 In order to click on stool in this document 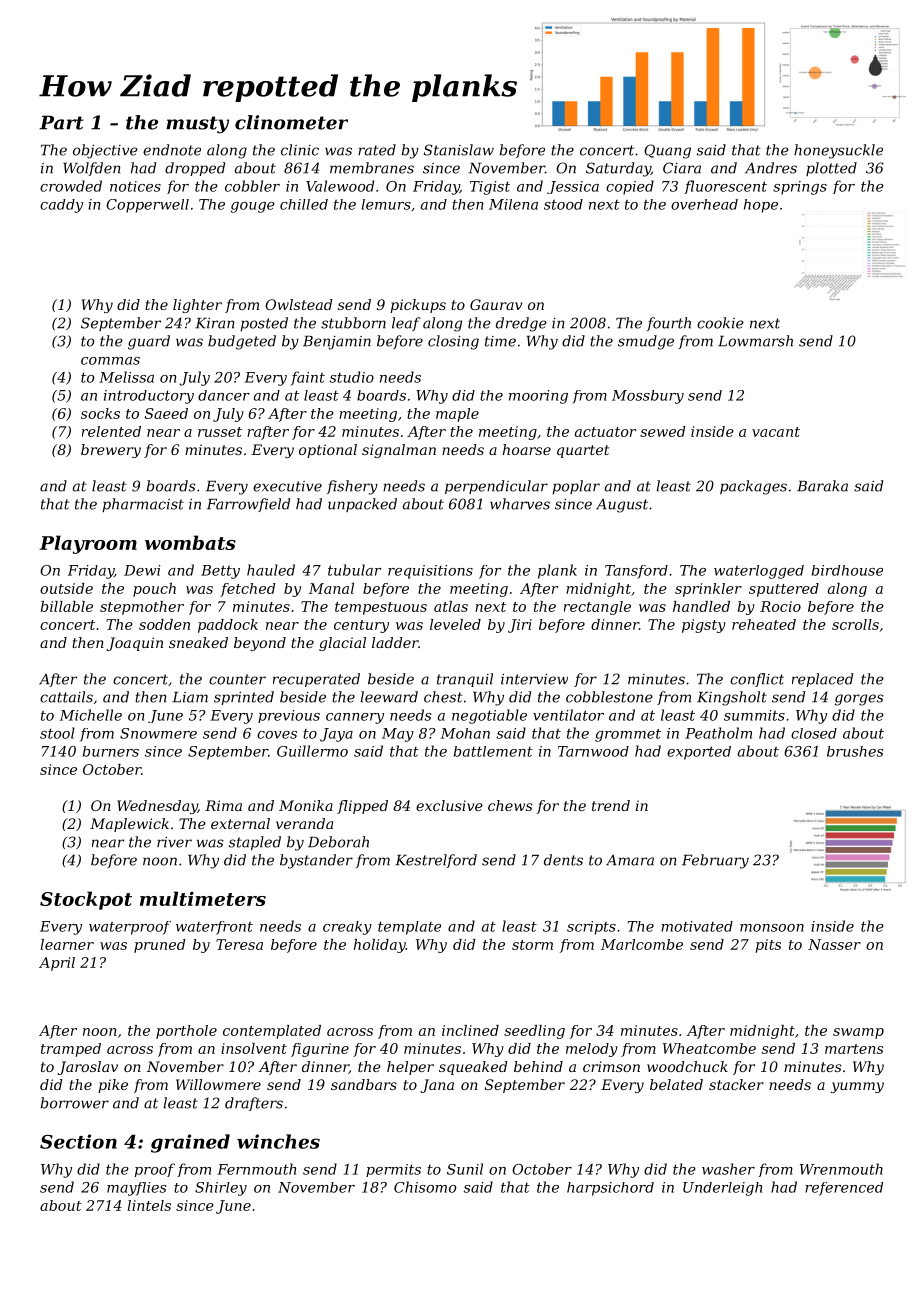, I will do `click(57, 733)`.
